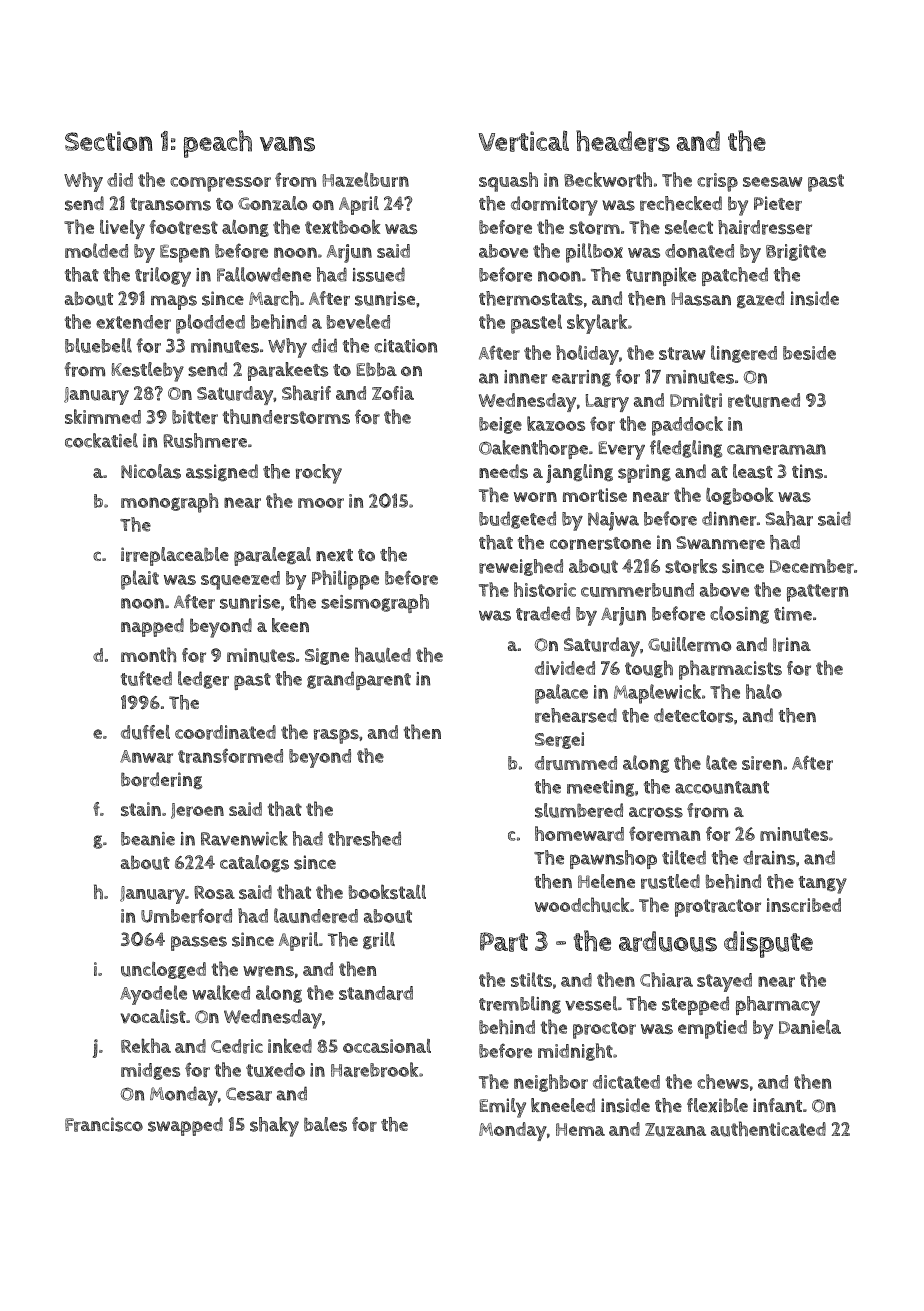 This document has width=924, height=1311. Describe the element at coordinates (387, 891) in the document. I see `bookstall` at that location.
